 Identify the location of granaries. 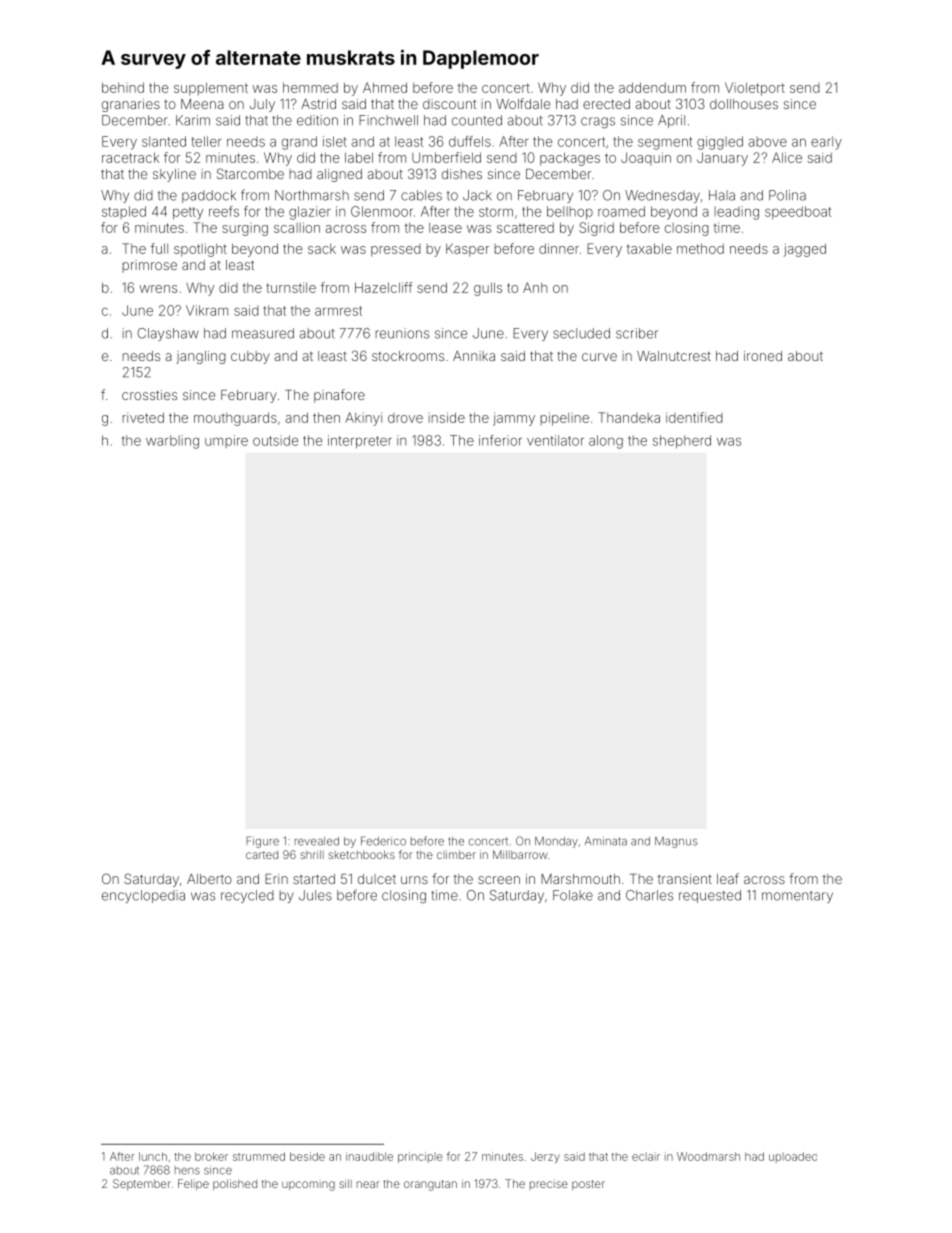
(131, 105).
